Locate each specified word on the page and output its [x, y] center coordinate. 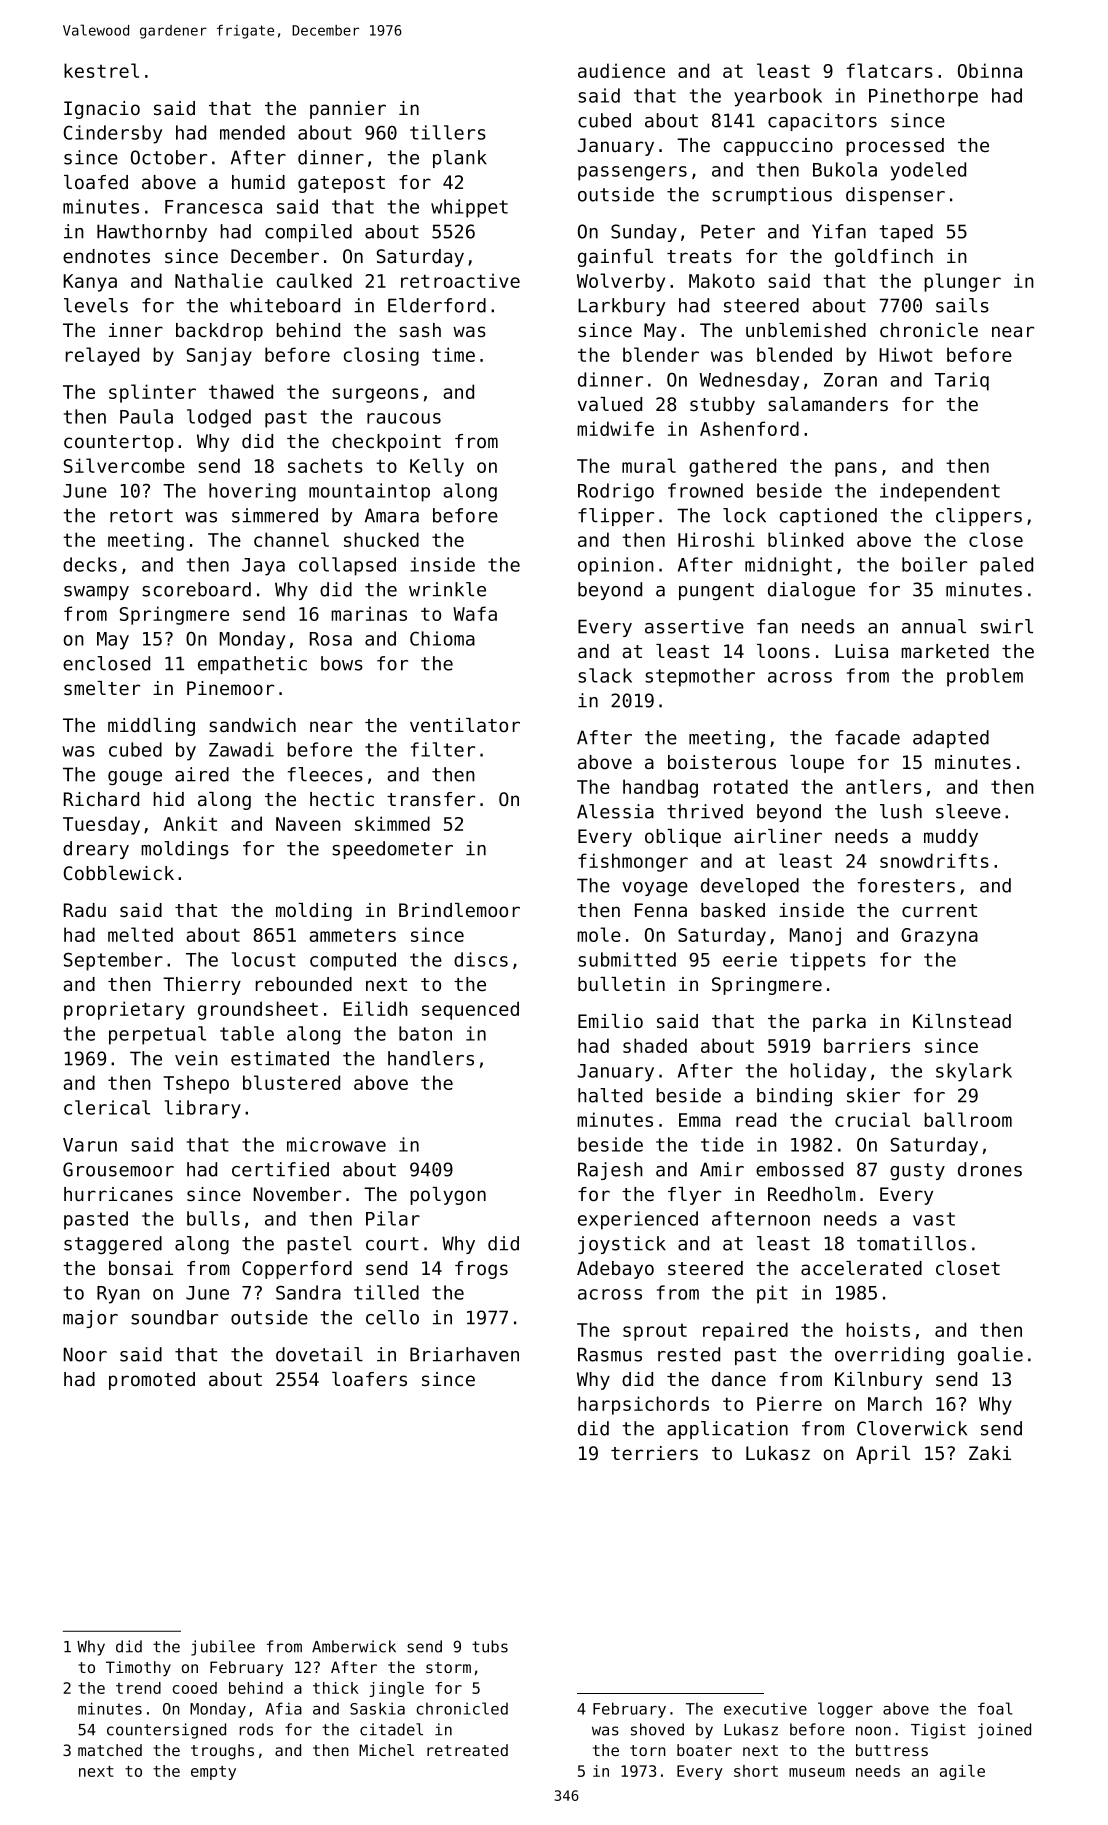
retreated [467, 1750]
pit [772, 1294]
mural [649, 465]
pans [856, 469]
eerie [750, 959]
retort [141, 516]
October [169, 157]
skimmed [392, 823]
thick [336, 1688]
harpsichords [643, 1405]
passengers [632, 173]
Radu [85, 910]
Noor [85, 1354]
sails [962, 305]
